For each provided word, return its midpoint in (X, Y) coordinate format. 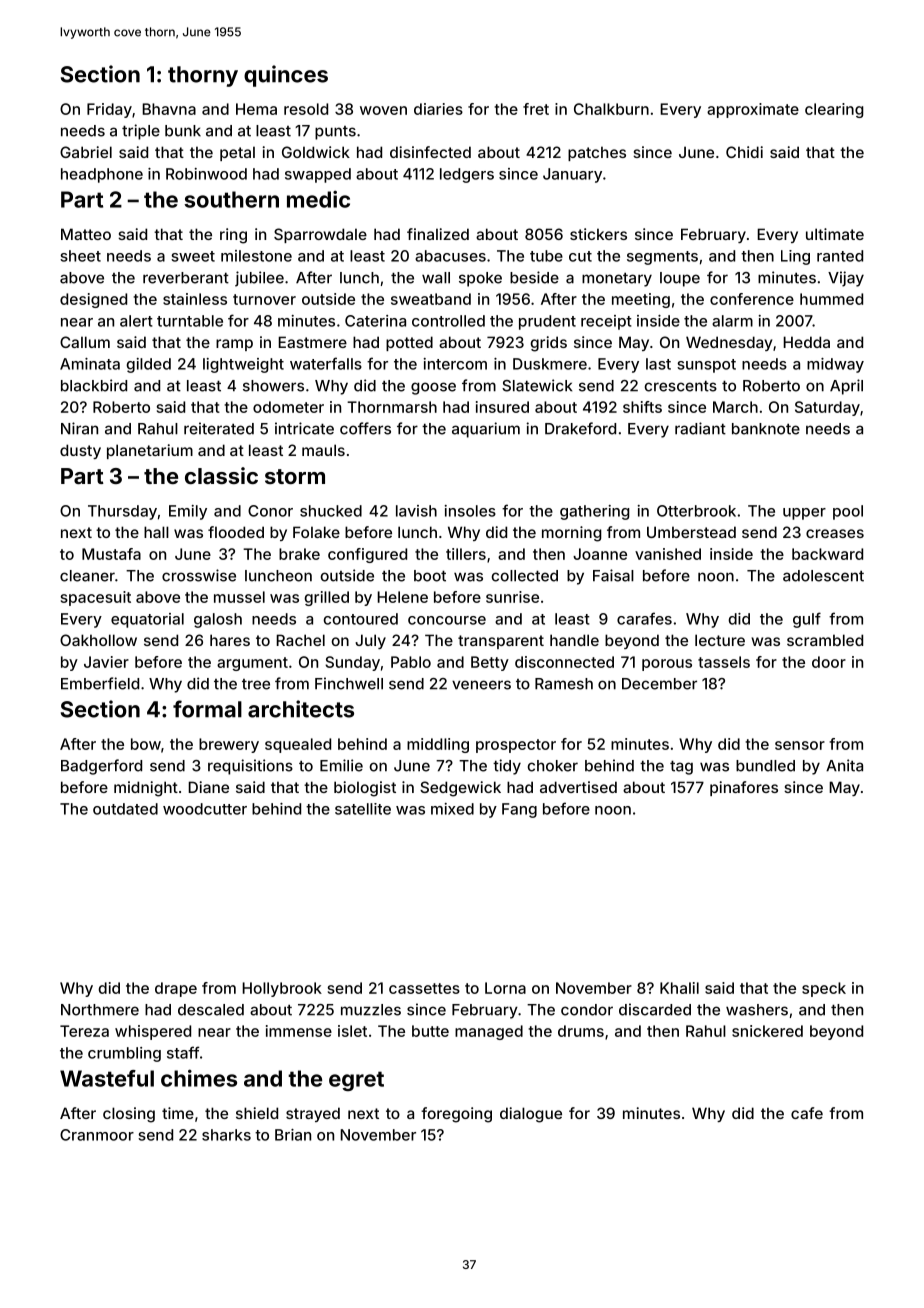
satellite (363, 809)
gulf (807, 620)
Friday (109, 110)
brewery (229, 745)
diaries (438, 109)
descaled (211, 1010)
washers (757, 1010)
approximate (753, 110)
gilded (148, 365)
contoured (360, 619)
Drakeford (580, 428)
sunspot (706, 366)
